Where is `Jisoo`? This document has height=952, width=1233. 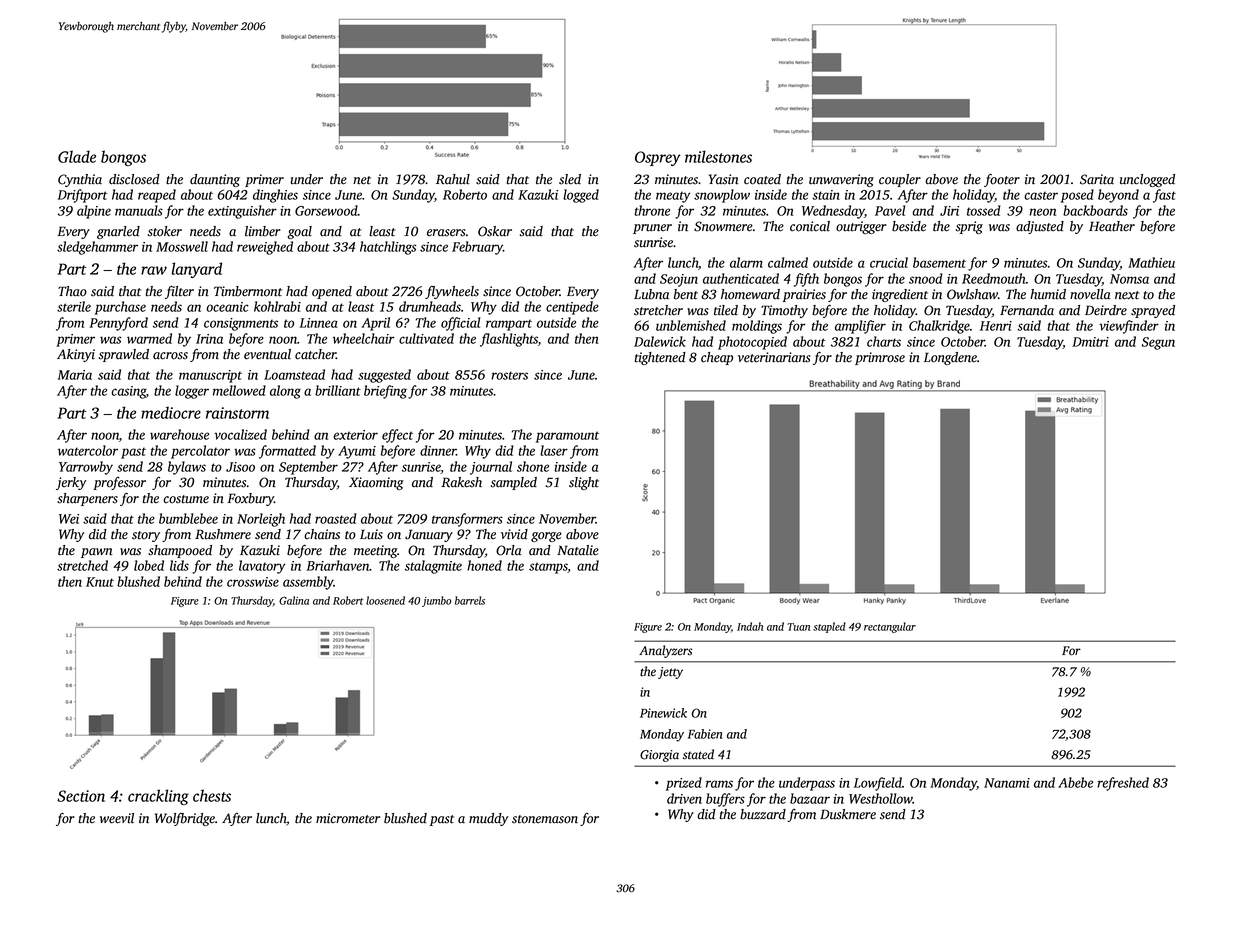
Jisoo is located at coordinates (240, 467).
